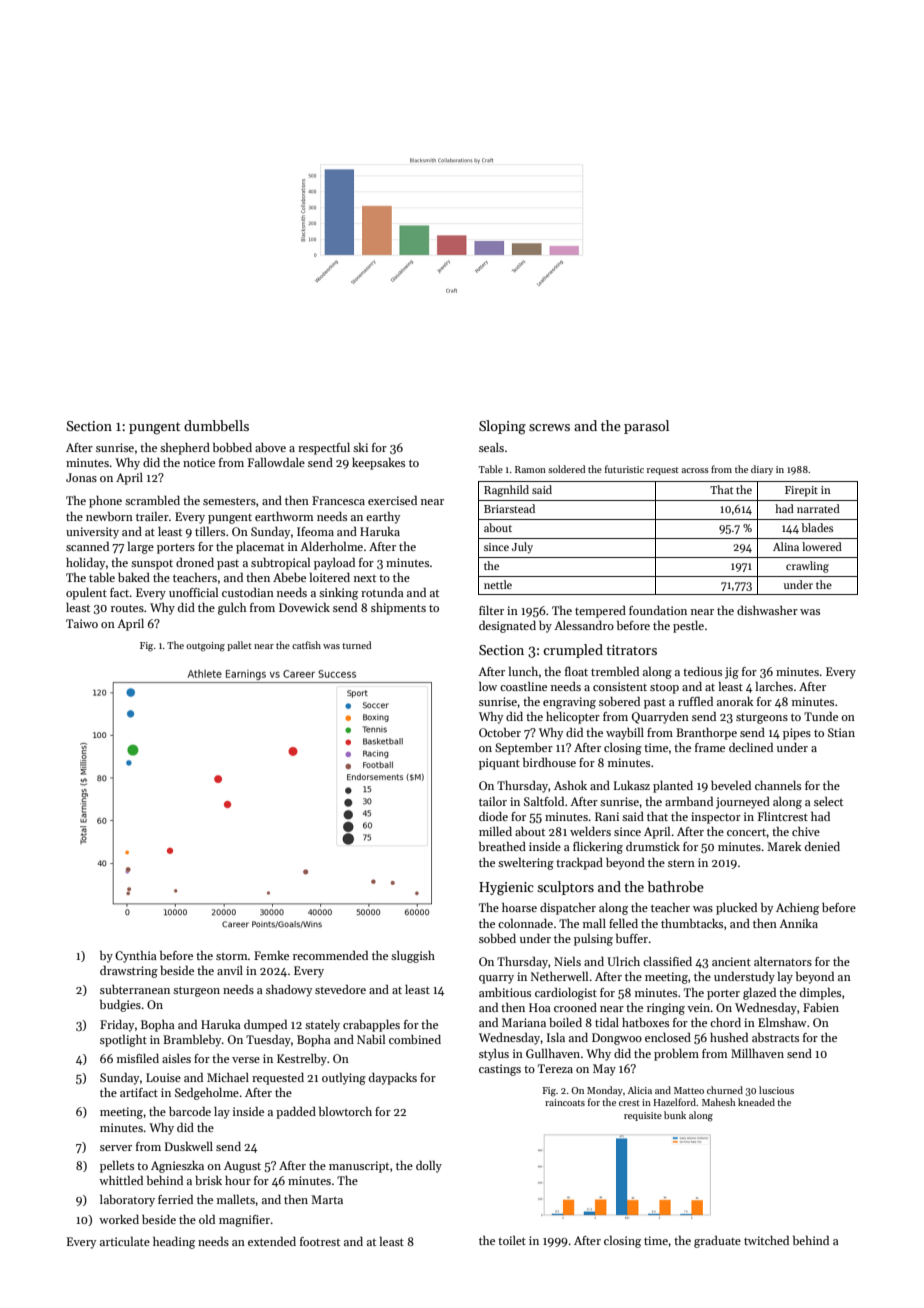  Describe the element at coordinates (276, 462) in the document. I see `Fallowdale` at that location.
